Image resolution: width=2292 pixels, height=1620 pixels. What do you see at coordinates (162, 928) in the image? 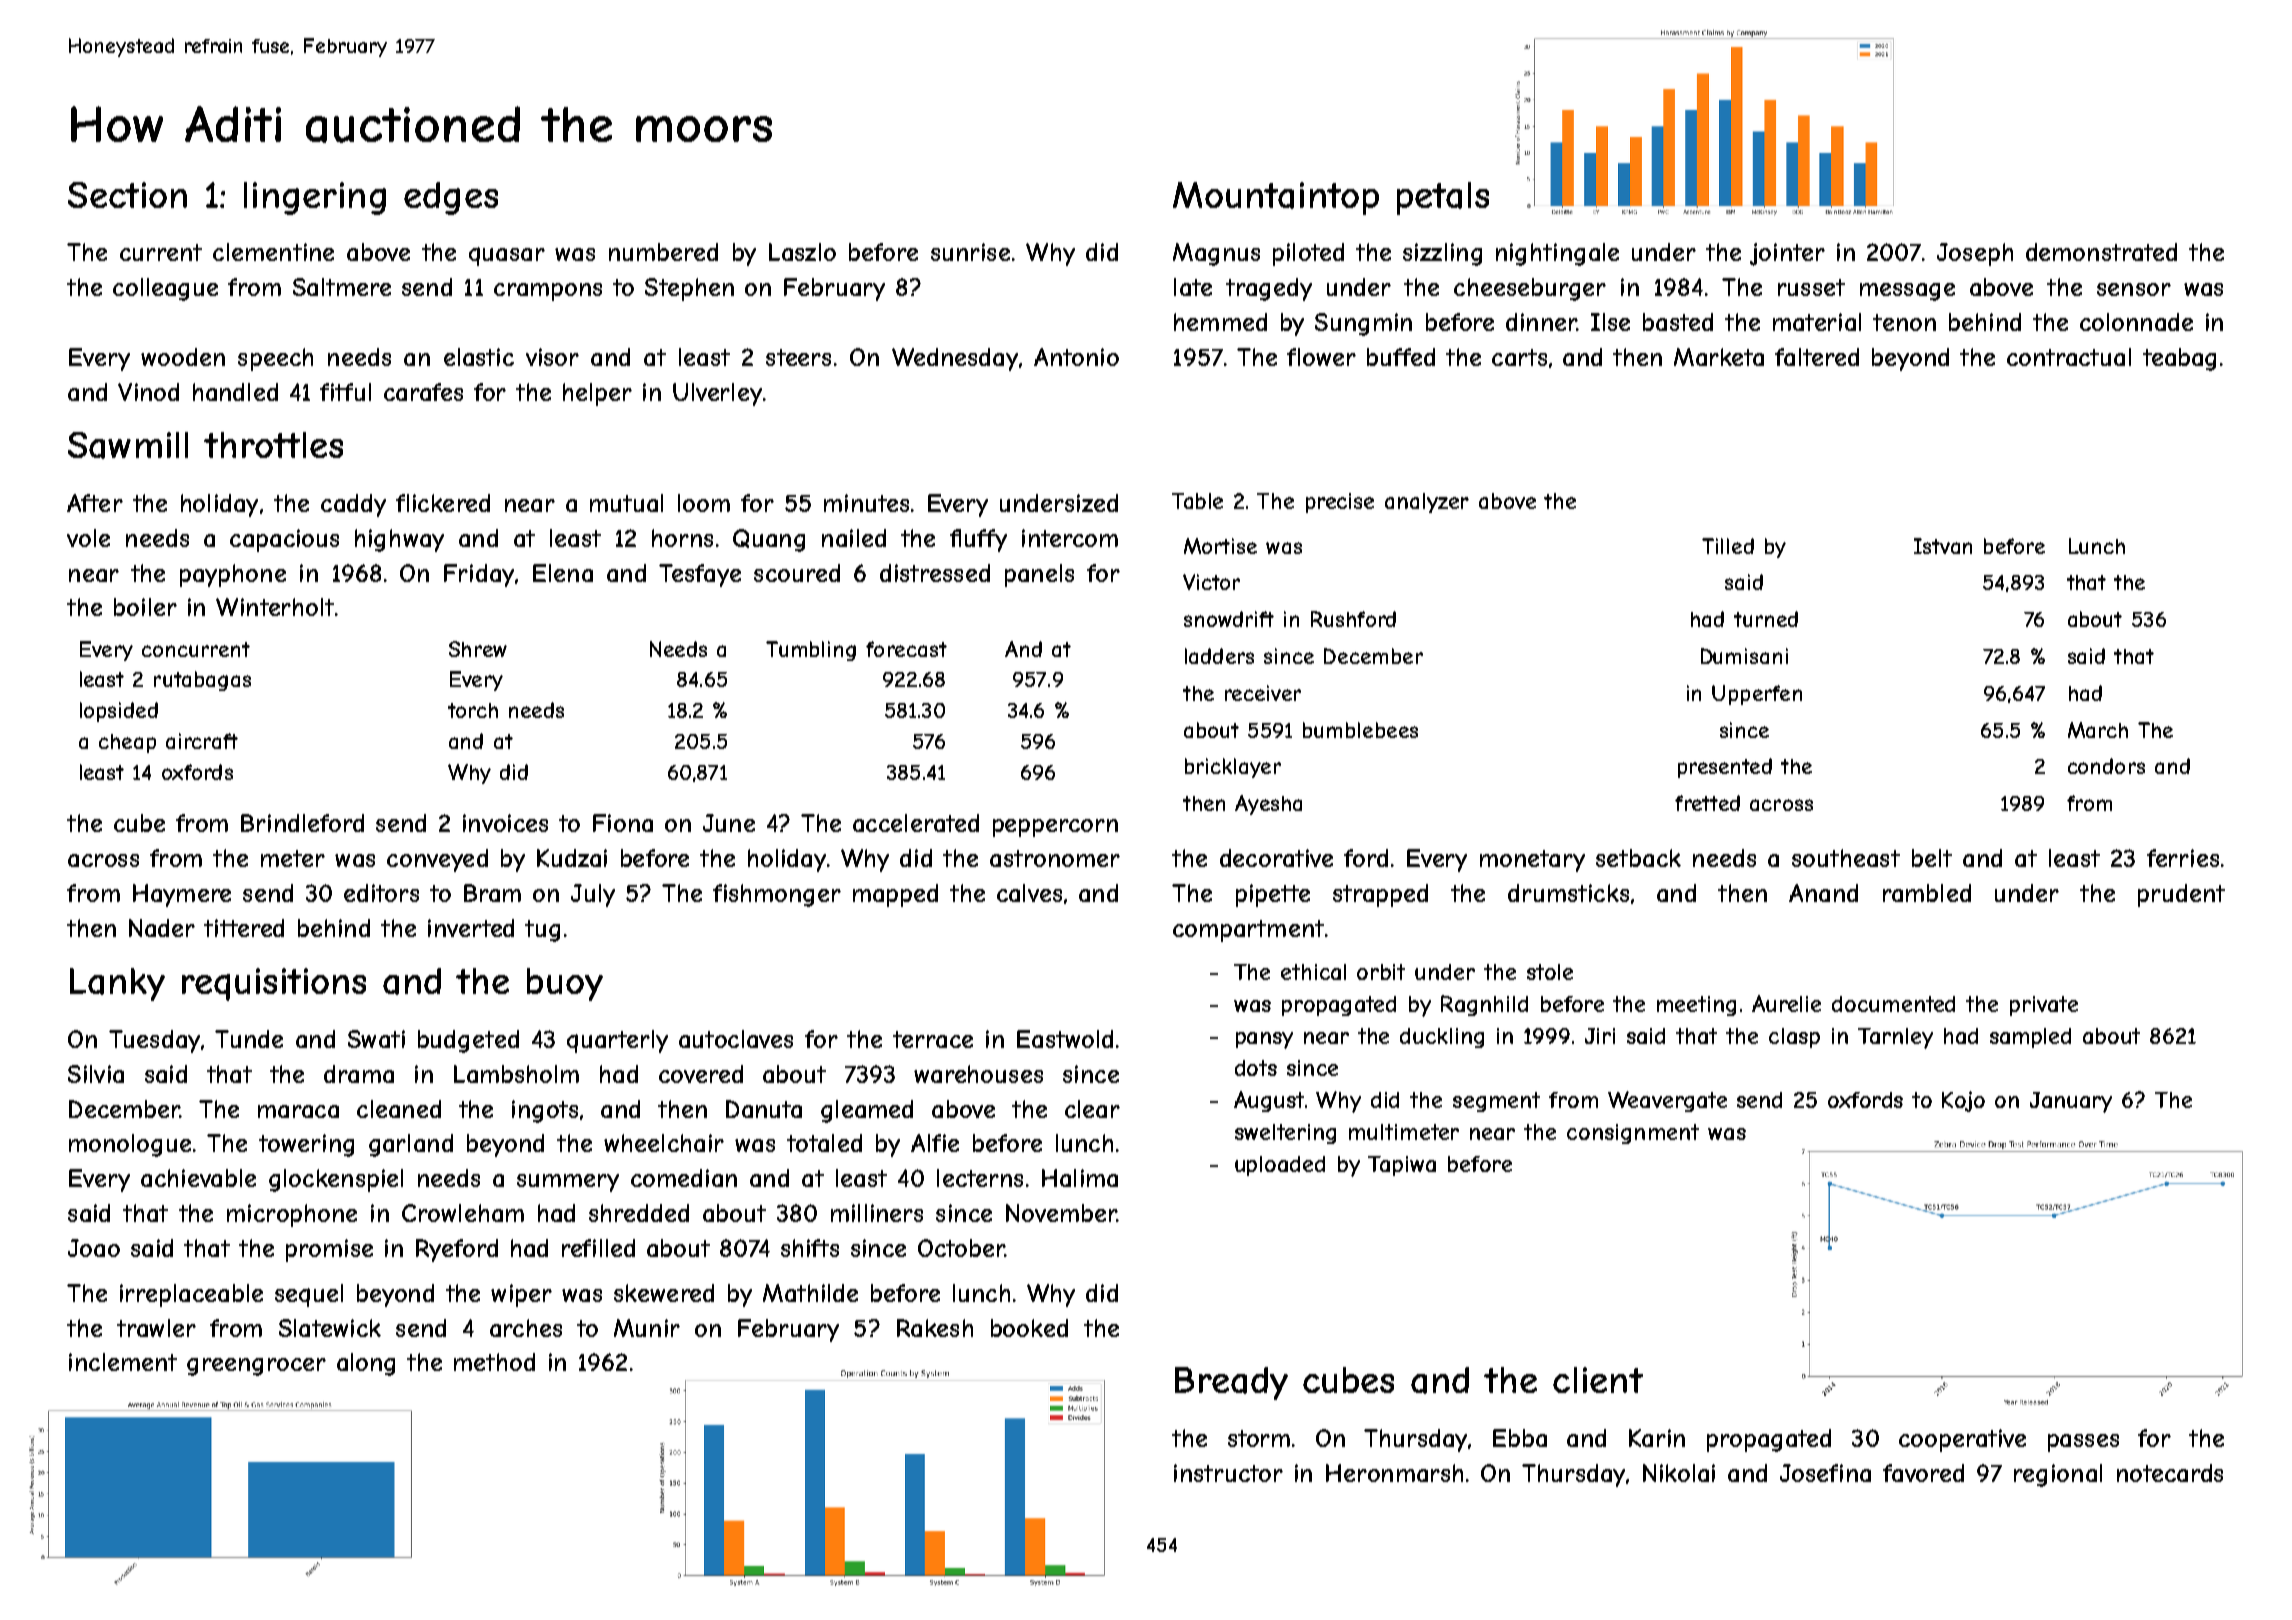
I see `Nader` at bounding box center [162, 928].
